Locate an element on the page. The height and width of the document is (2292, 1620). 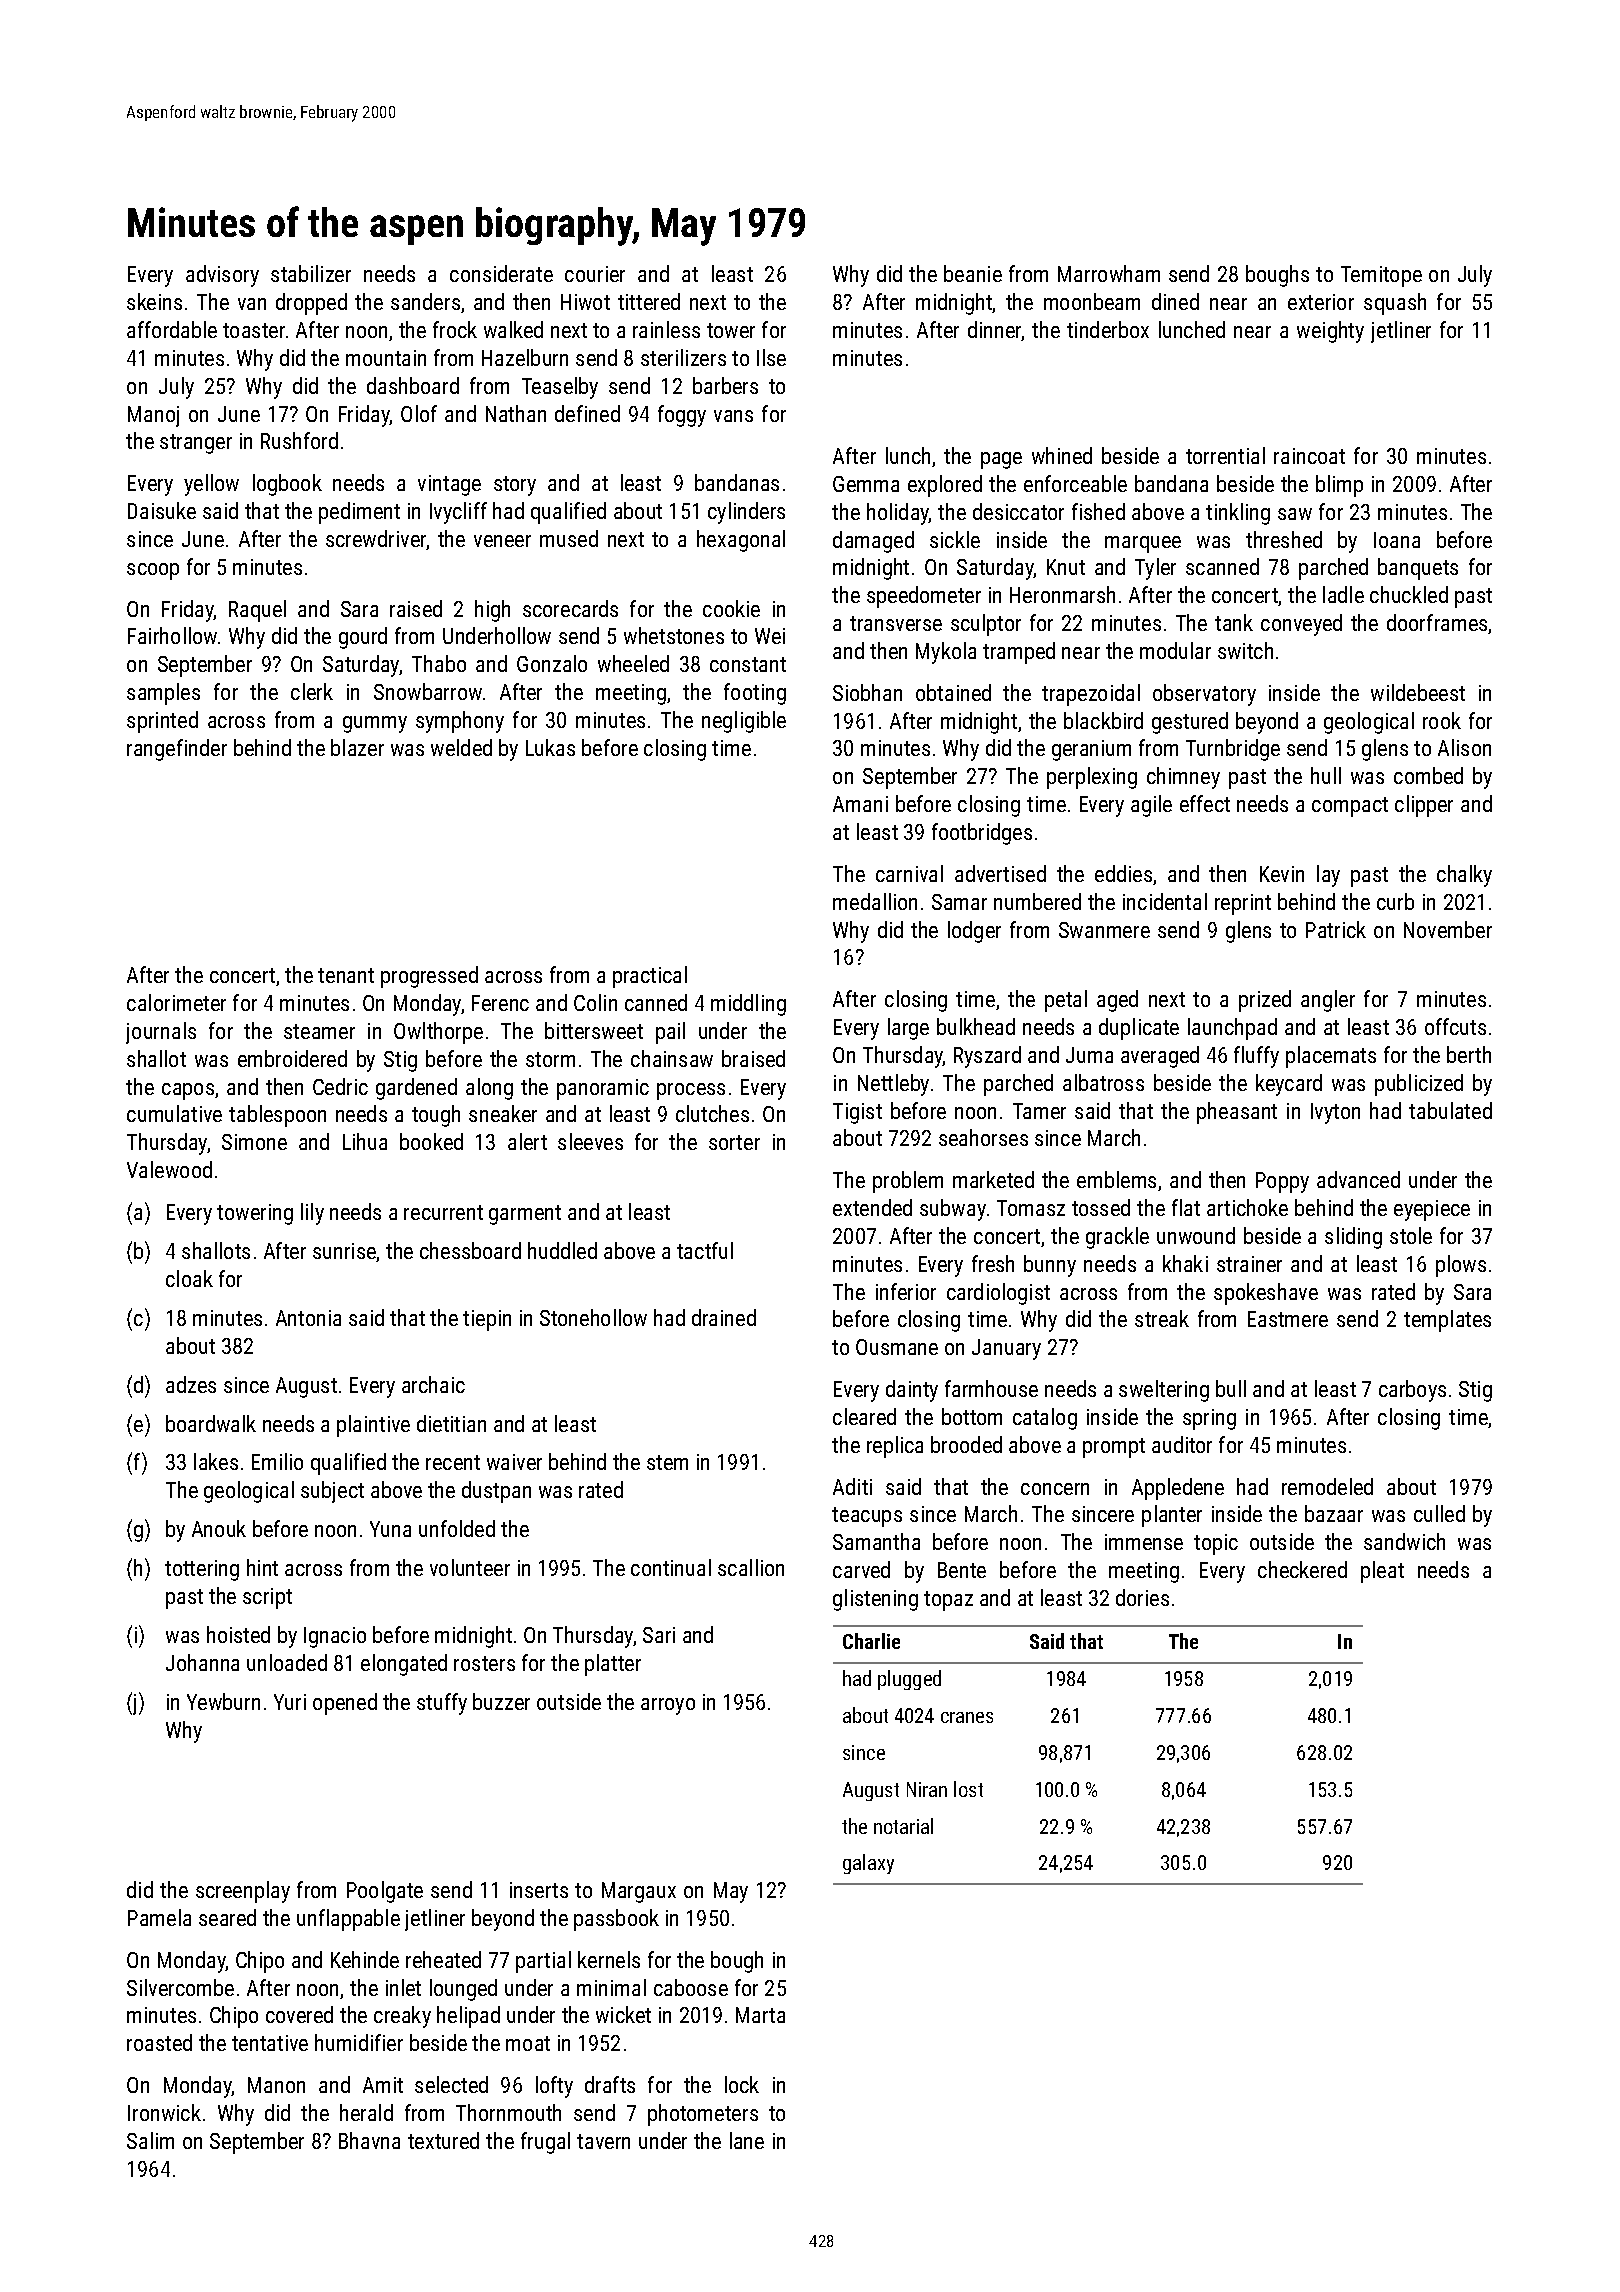
Temitope is located at coordinates (1381, 276).
